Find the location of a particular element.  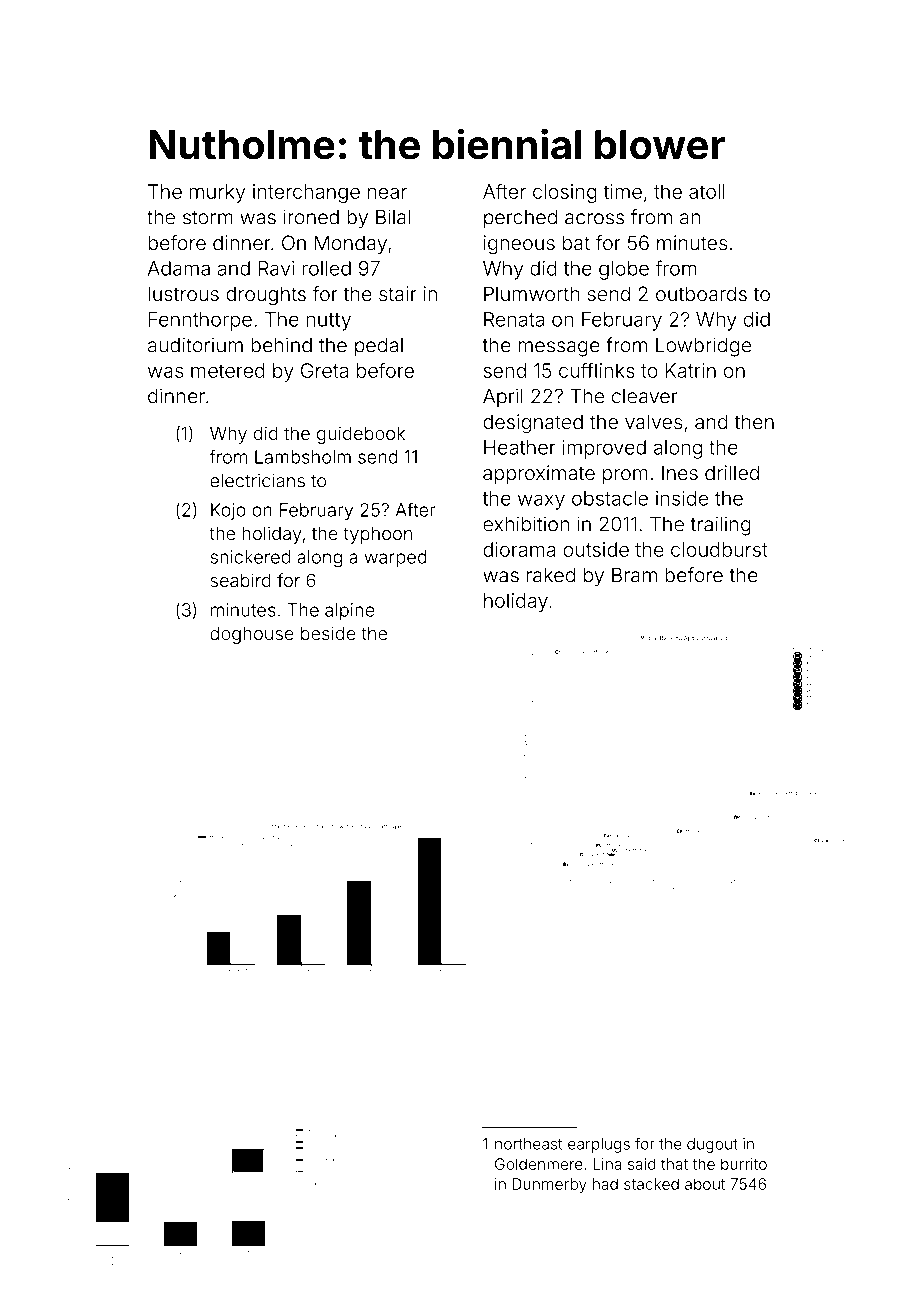

Kojo is located at coordinates (228, 511).
